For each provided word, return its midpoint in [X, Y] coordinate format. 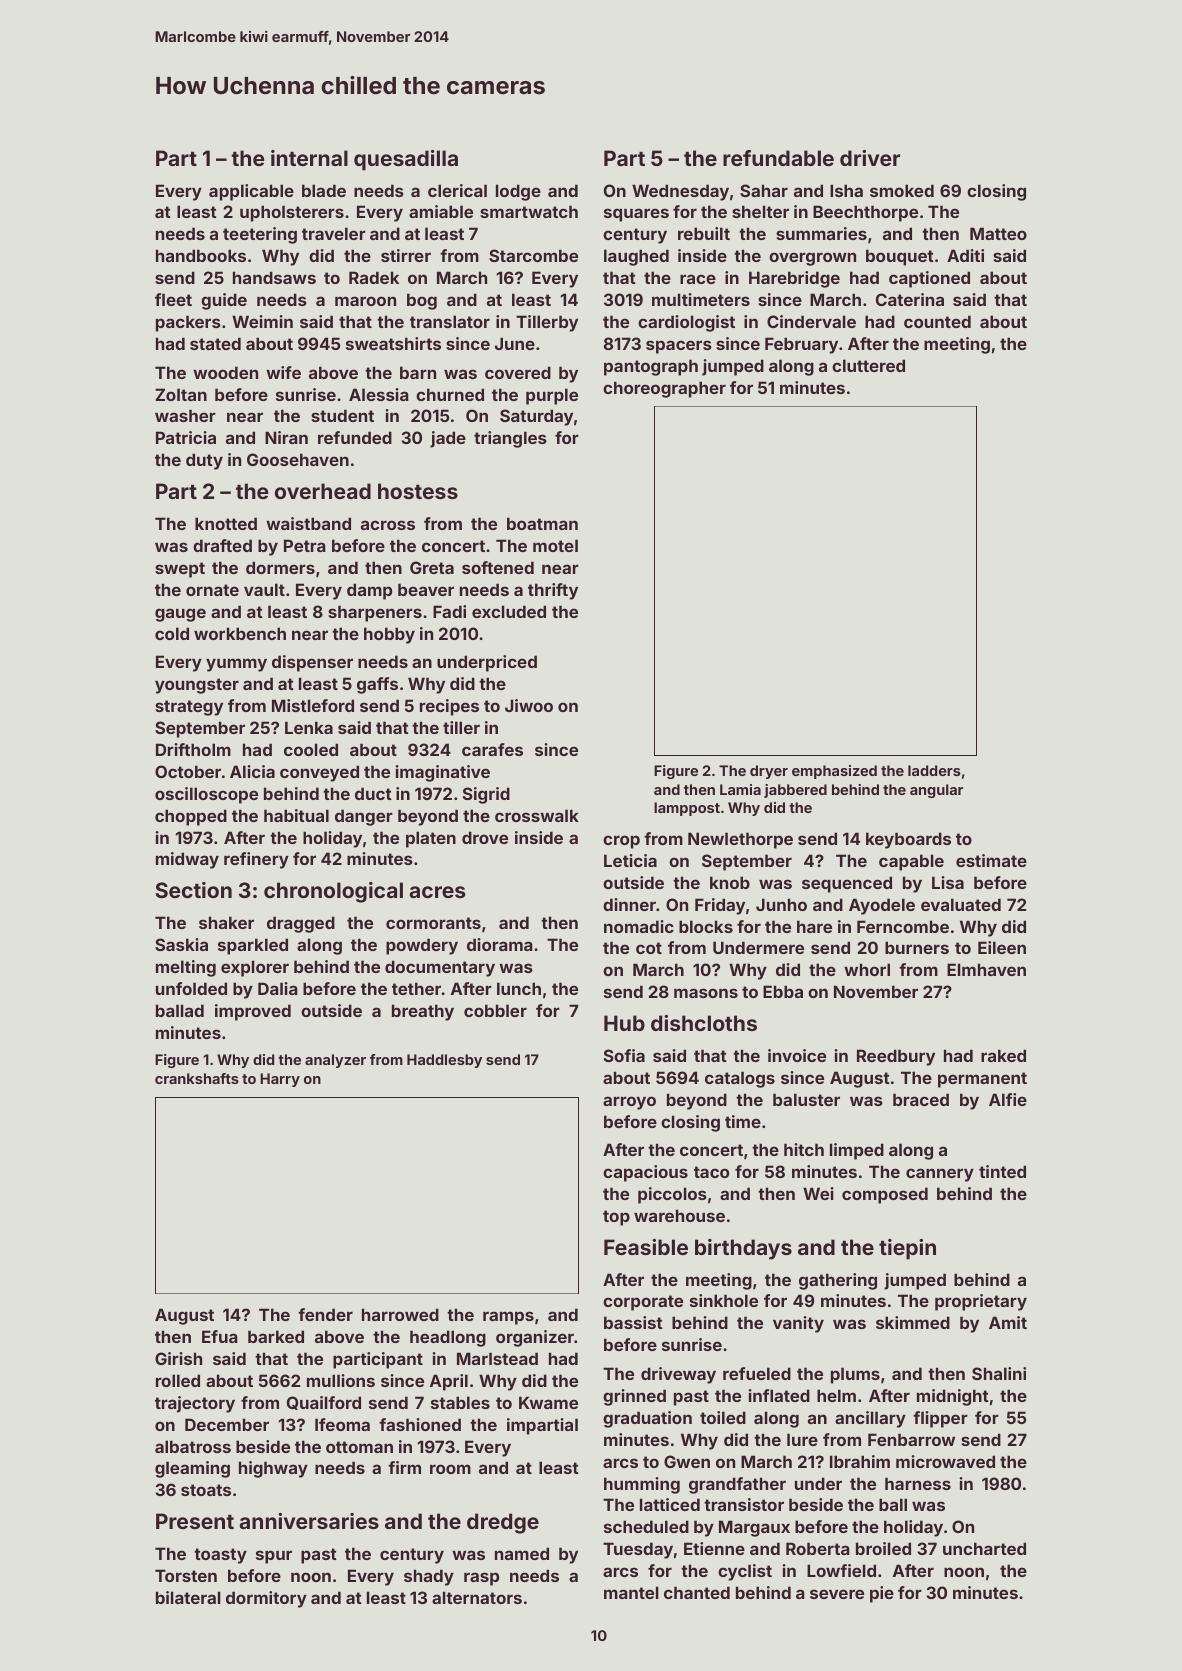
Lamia [740, 789]
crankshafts [197, 1078]
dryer [769, 772]
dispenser [312, 663]
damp [369, 591]
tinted [1002, 1171]
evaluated [961, 904]
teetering [260, 235]
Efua [220, 1336]
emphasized [834, 772]
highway [273, 1469]
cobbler [495, 1010]
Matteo [998, 233]
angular [936, 791]
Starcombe [533, 255]
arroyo [629, 1103]
